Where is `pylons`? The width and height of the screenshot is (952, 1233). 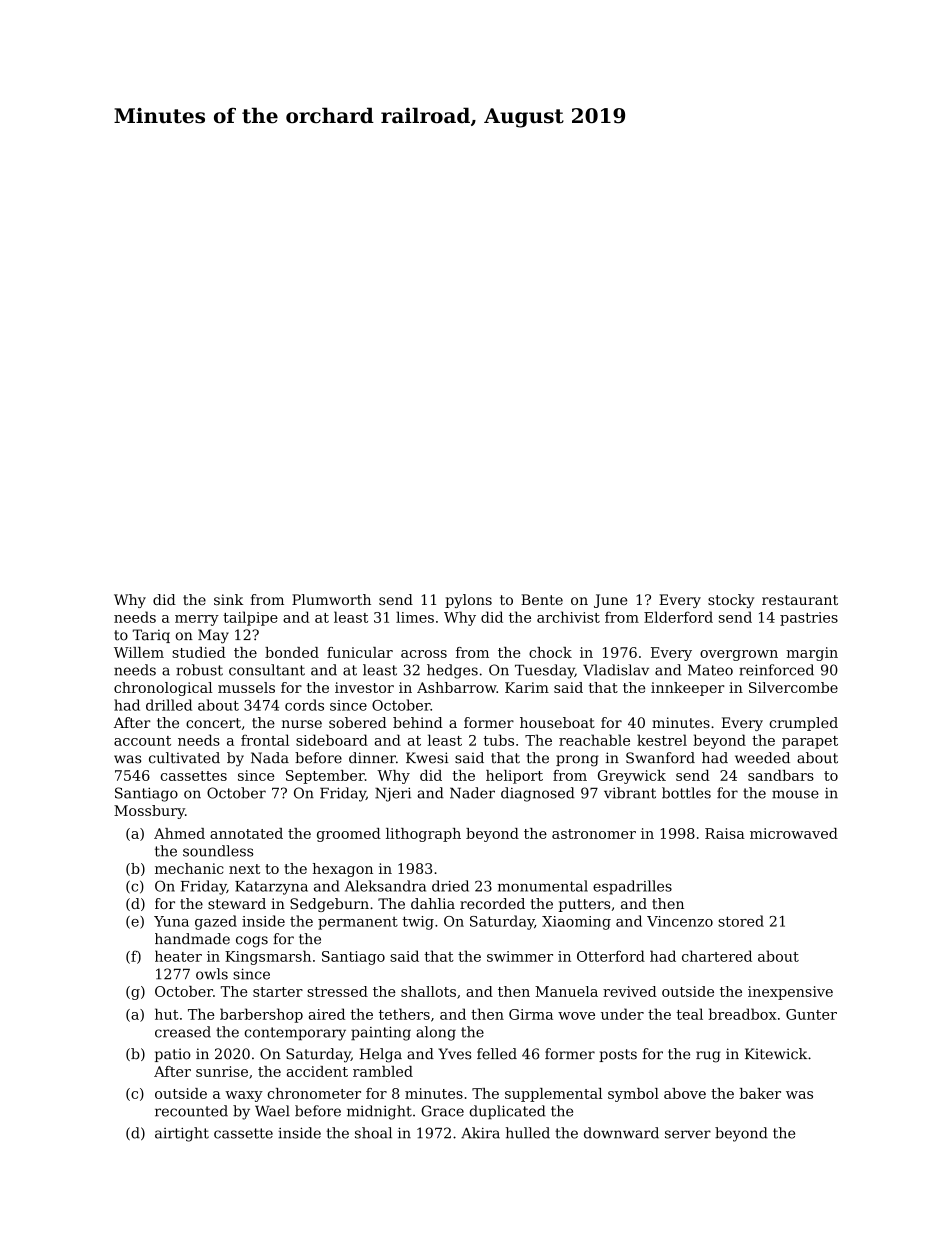
pylons is located at coordinates (468, 601).
